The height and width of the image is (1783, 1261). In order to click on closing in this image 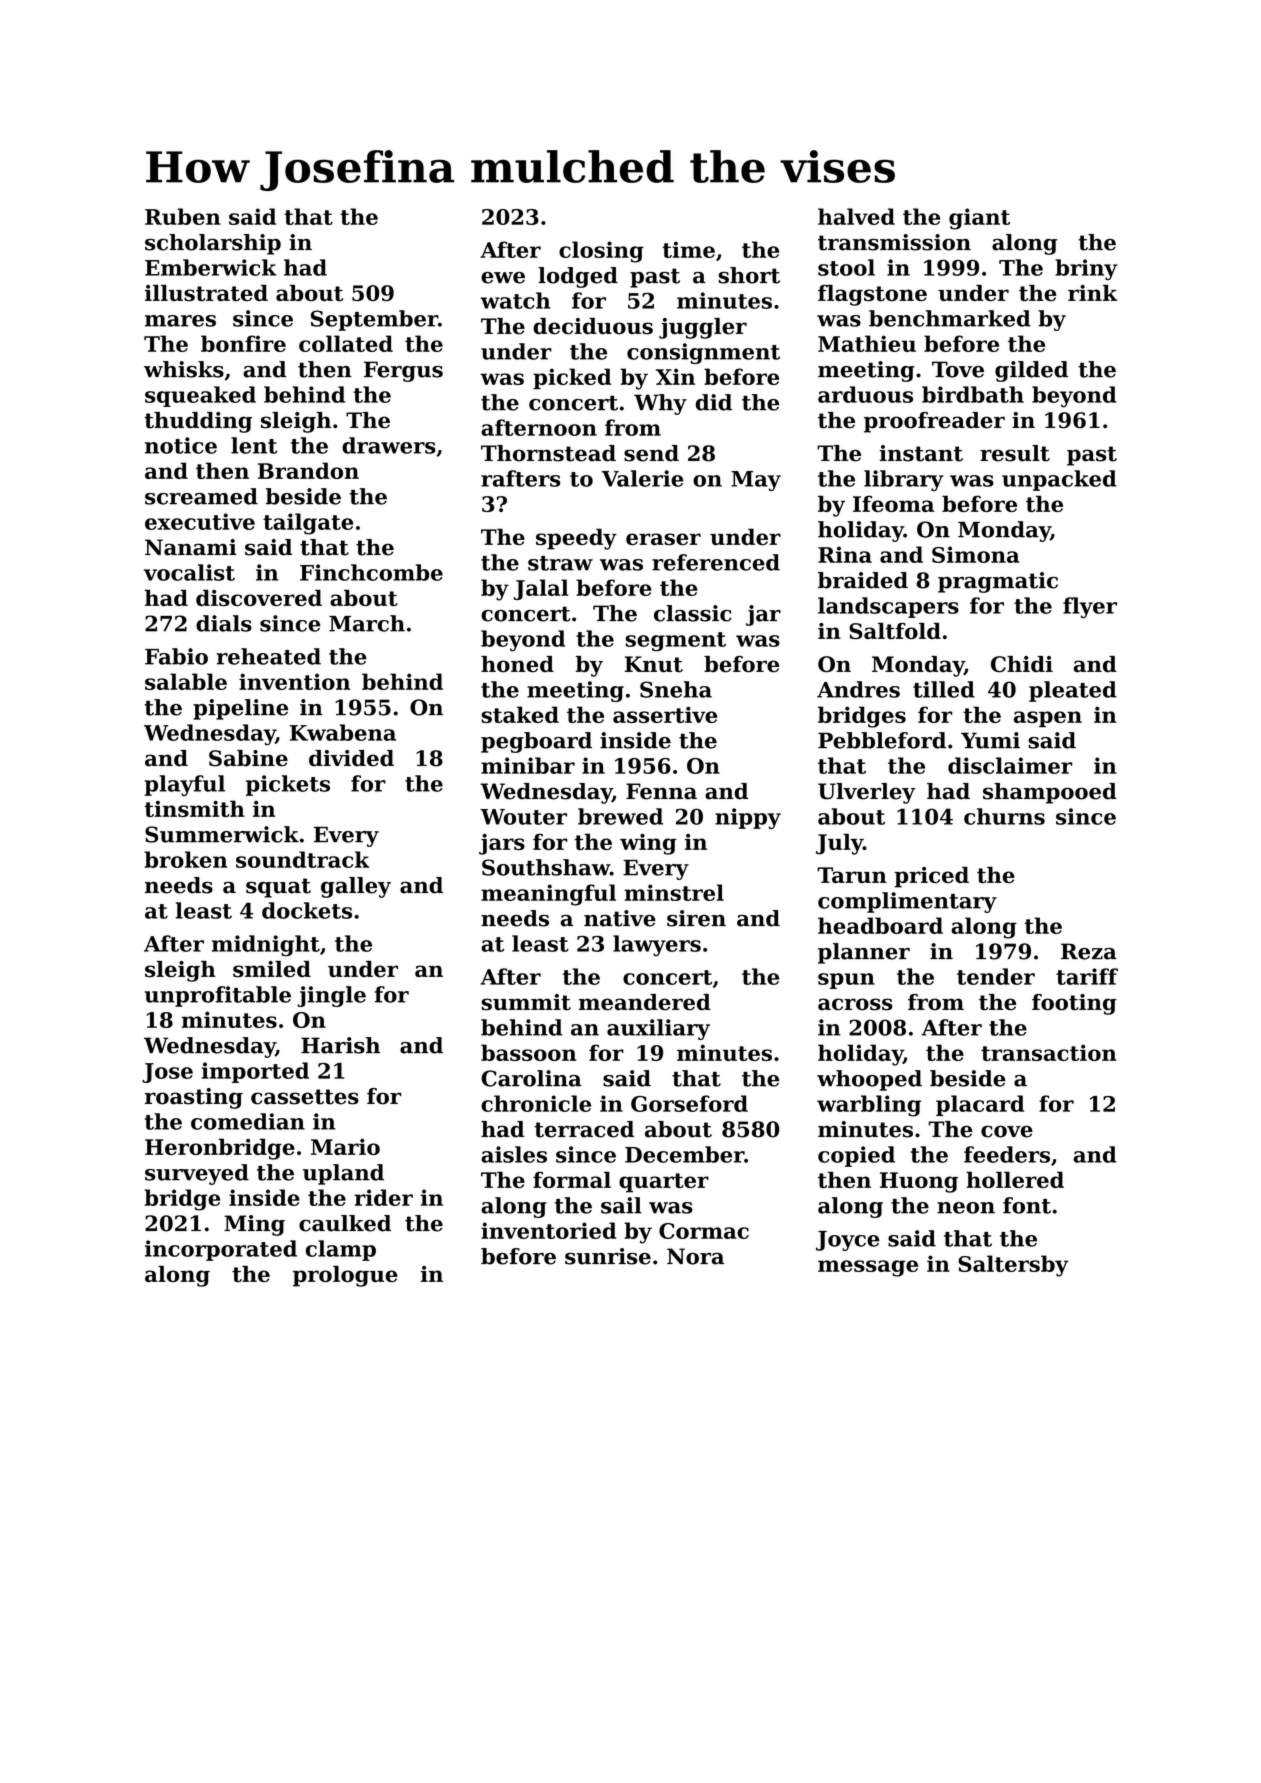, I will do `click(601, 252)`.
